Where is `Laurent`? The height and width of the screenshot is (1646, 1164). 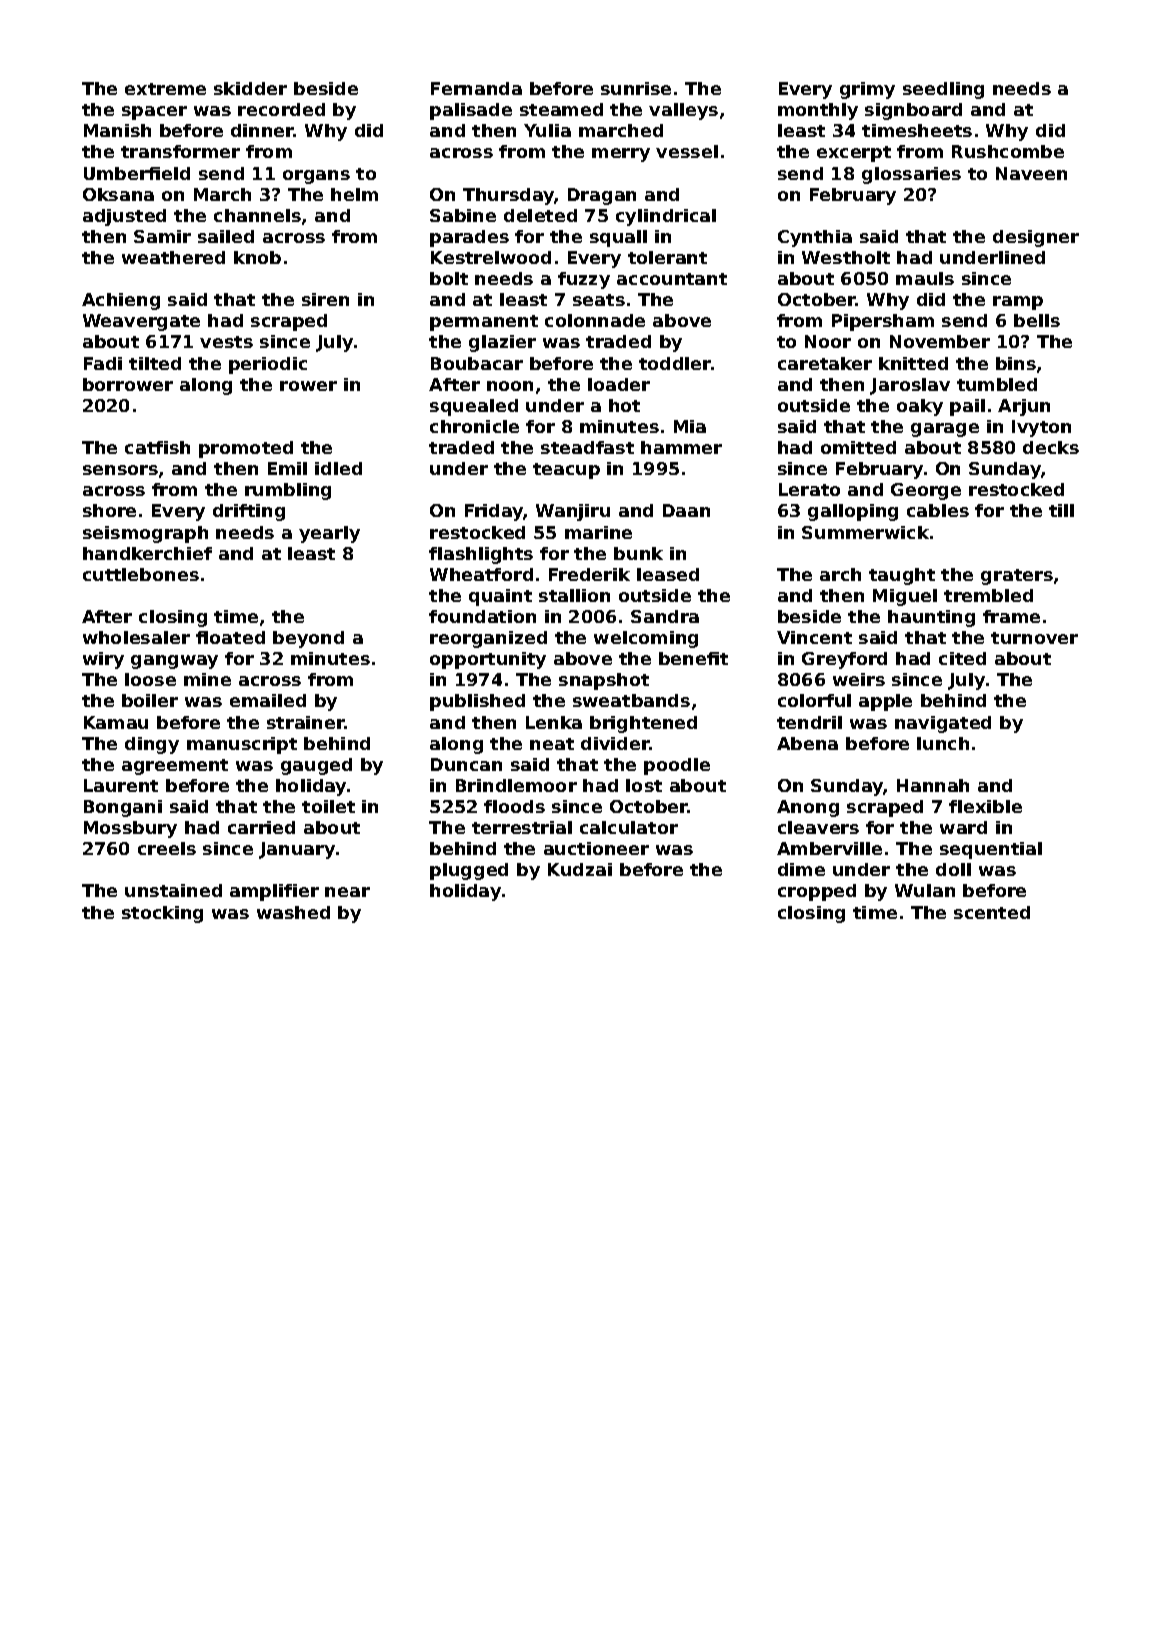
Laurent is located at coordinates (121, 785).
